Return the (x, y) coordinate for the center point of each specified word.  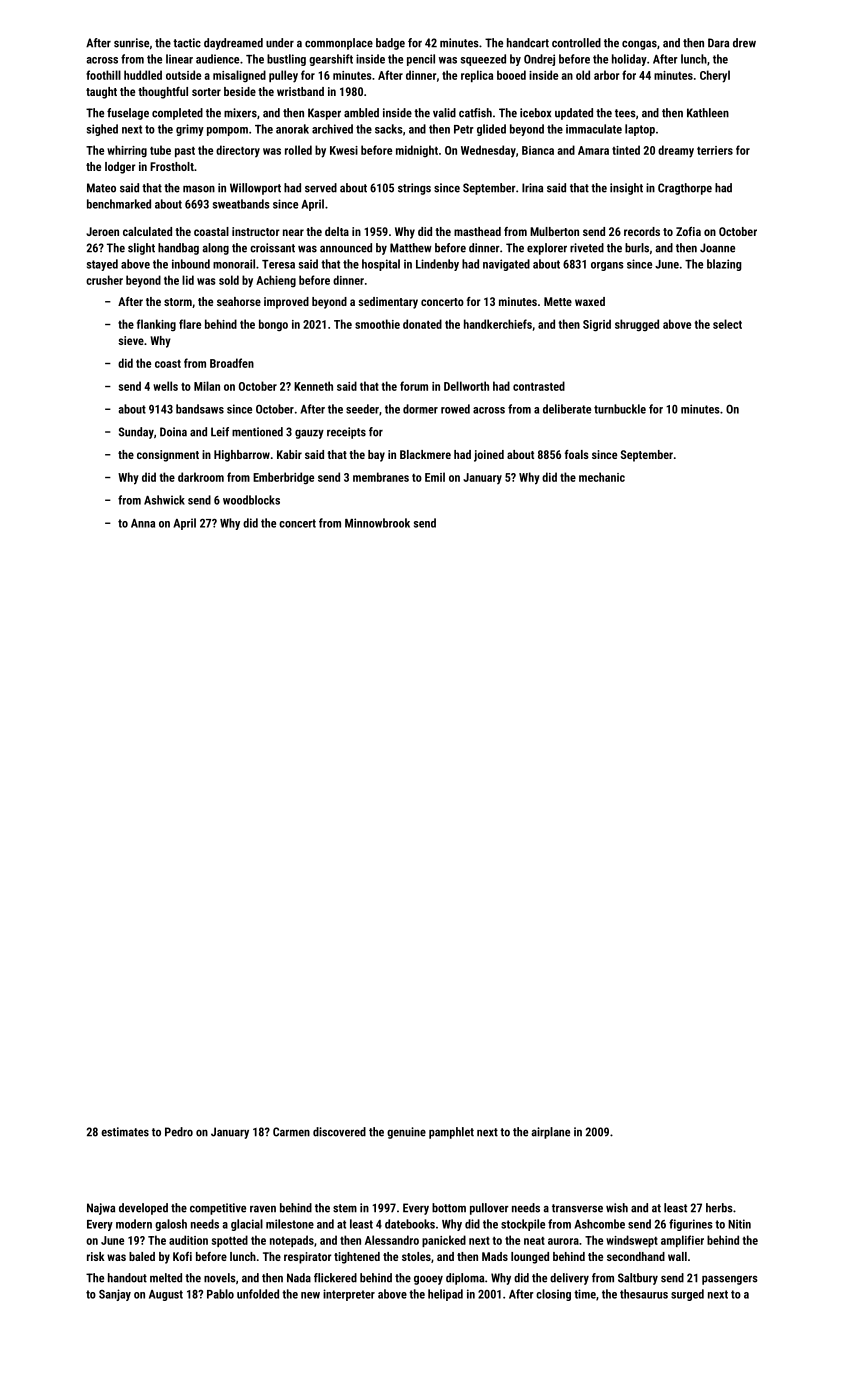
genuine (406, 1133)
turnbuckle (620, 409)
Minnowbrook (377, 523)
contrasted (539, 386)
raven (263, 1209)
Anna (143, 523)
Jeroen (102, 231)
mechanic (602, 477)
